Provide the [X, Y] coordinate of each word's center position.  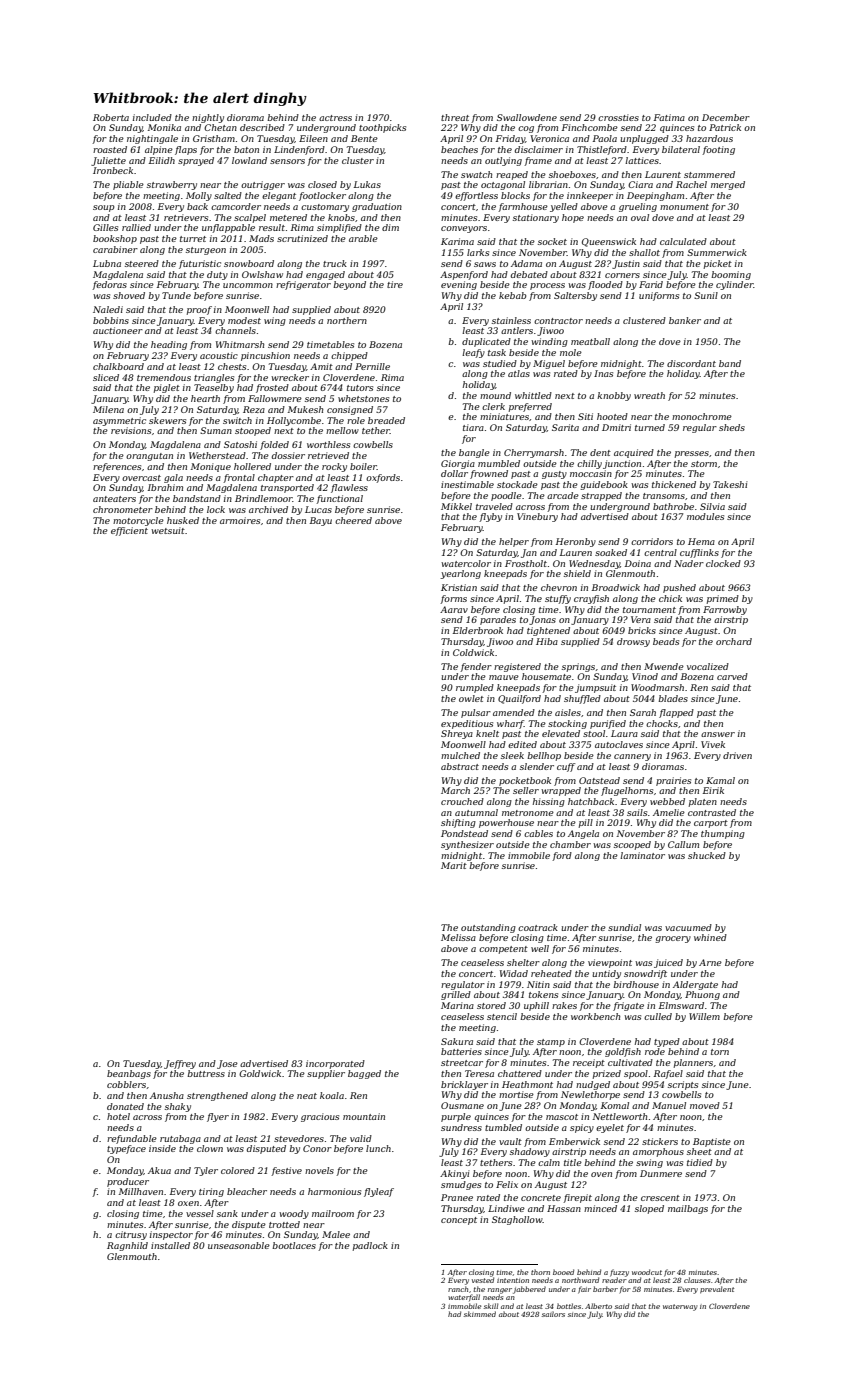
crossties [618, 117]
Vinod [645, 676]
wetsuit [168, 530]
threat [455, 117]
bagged [364, 1074]
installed [170, 1245]
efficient [129, 531]
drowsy [633, 642]
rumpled [475, 688]
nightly [208, 118]
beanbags [129, 1074]
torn [720, 1052]
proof [199, 310]
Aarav [454, 609]
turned [650, 427]
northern [347, 320]
